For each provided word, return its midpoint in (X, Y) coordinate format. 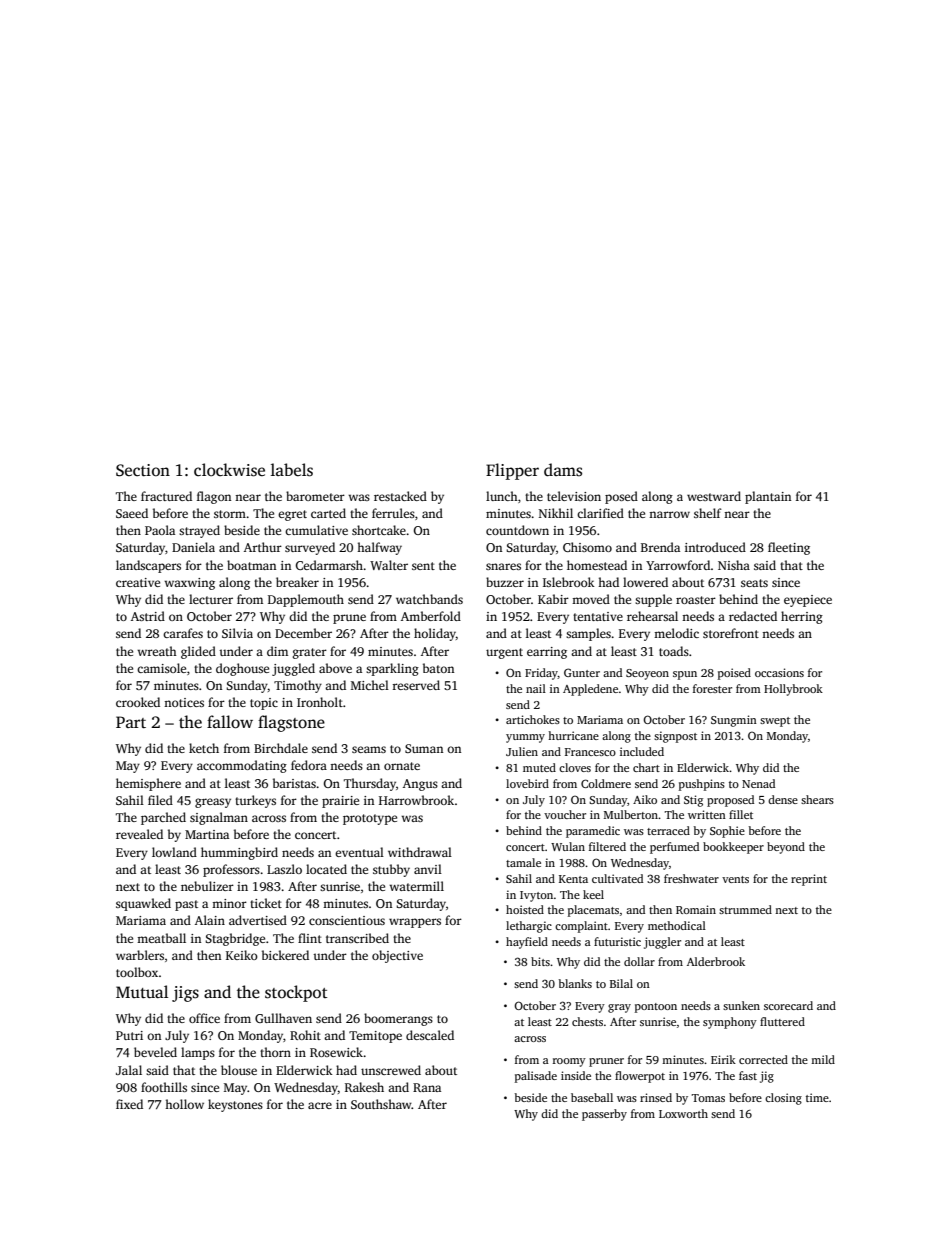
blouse (239, 1070)
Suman (424, 748)
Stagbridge (235, 939)
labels (292, 470)
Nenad (758, 783)
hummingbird (239, 853)
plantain (768, 497)
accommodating (242, 766)
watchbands (429, 599)
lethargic (529, 927)
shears (817, 799)
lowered (645, 582)
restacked (400, 496)
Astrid (148, 616)
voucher (565, 814)
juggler (662, 943)
